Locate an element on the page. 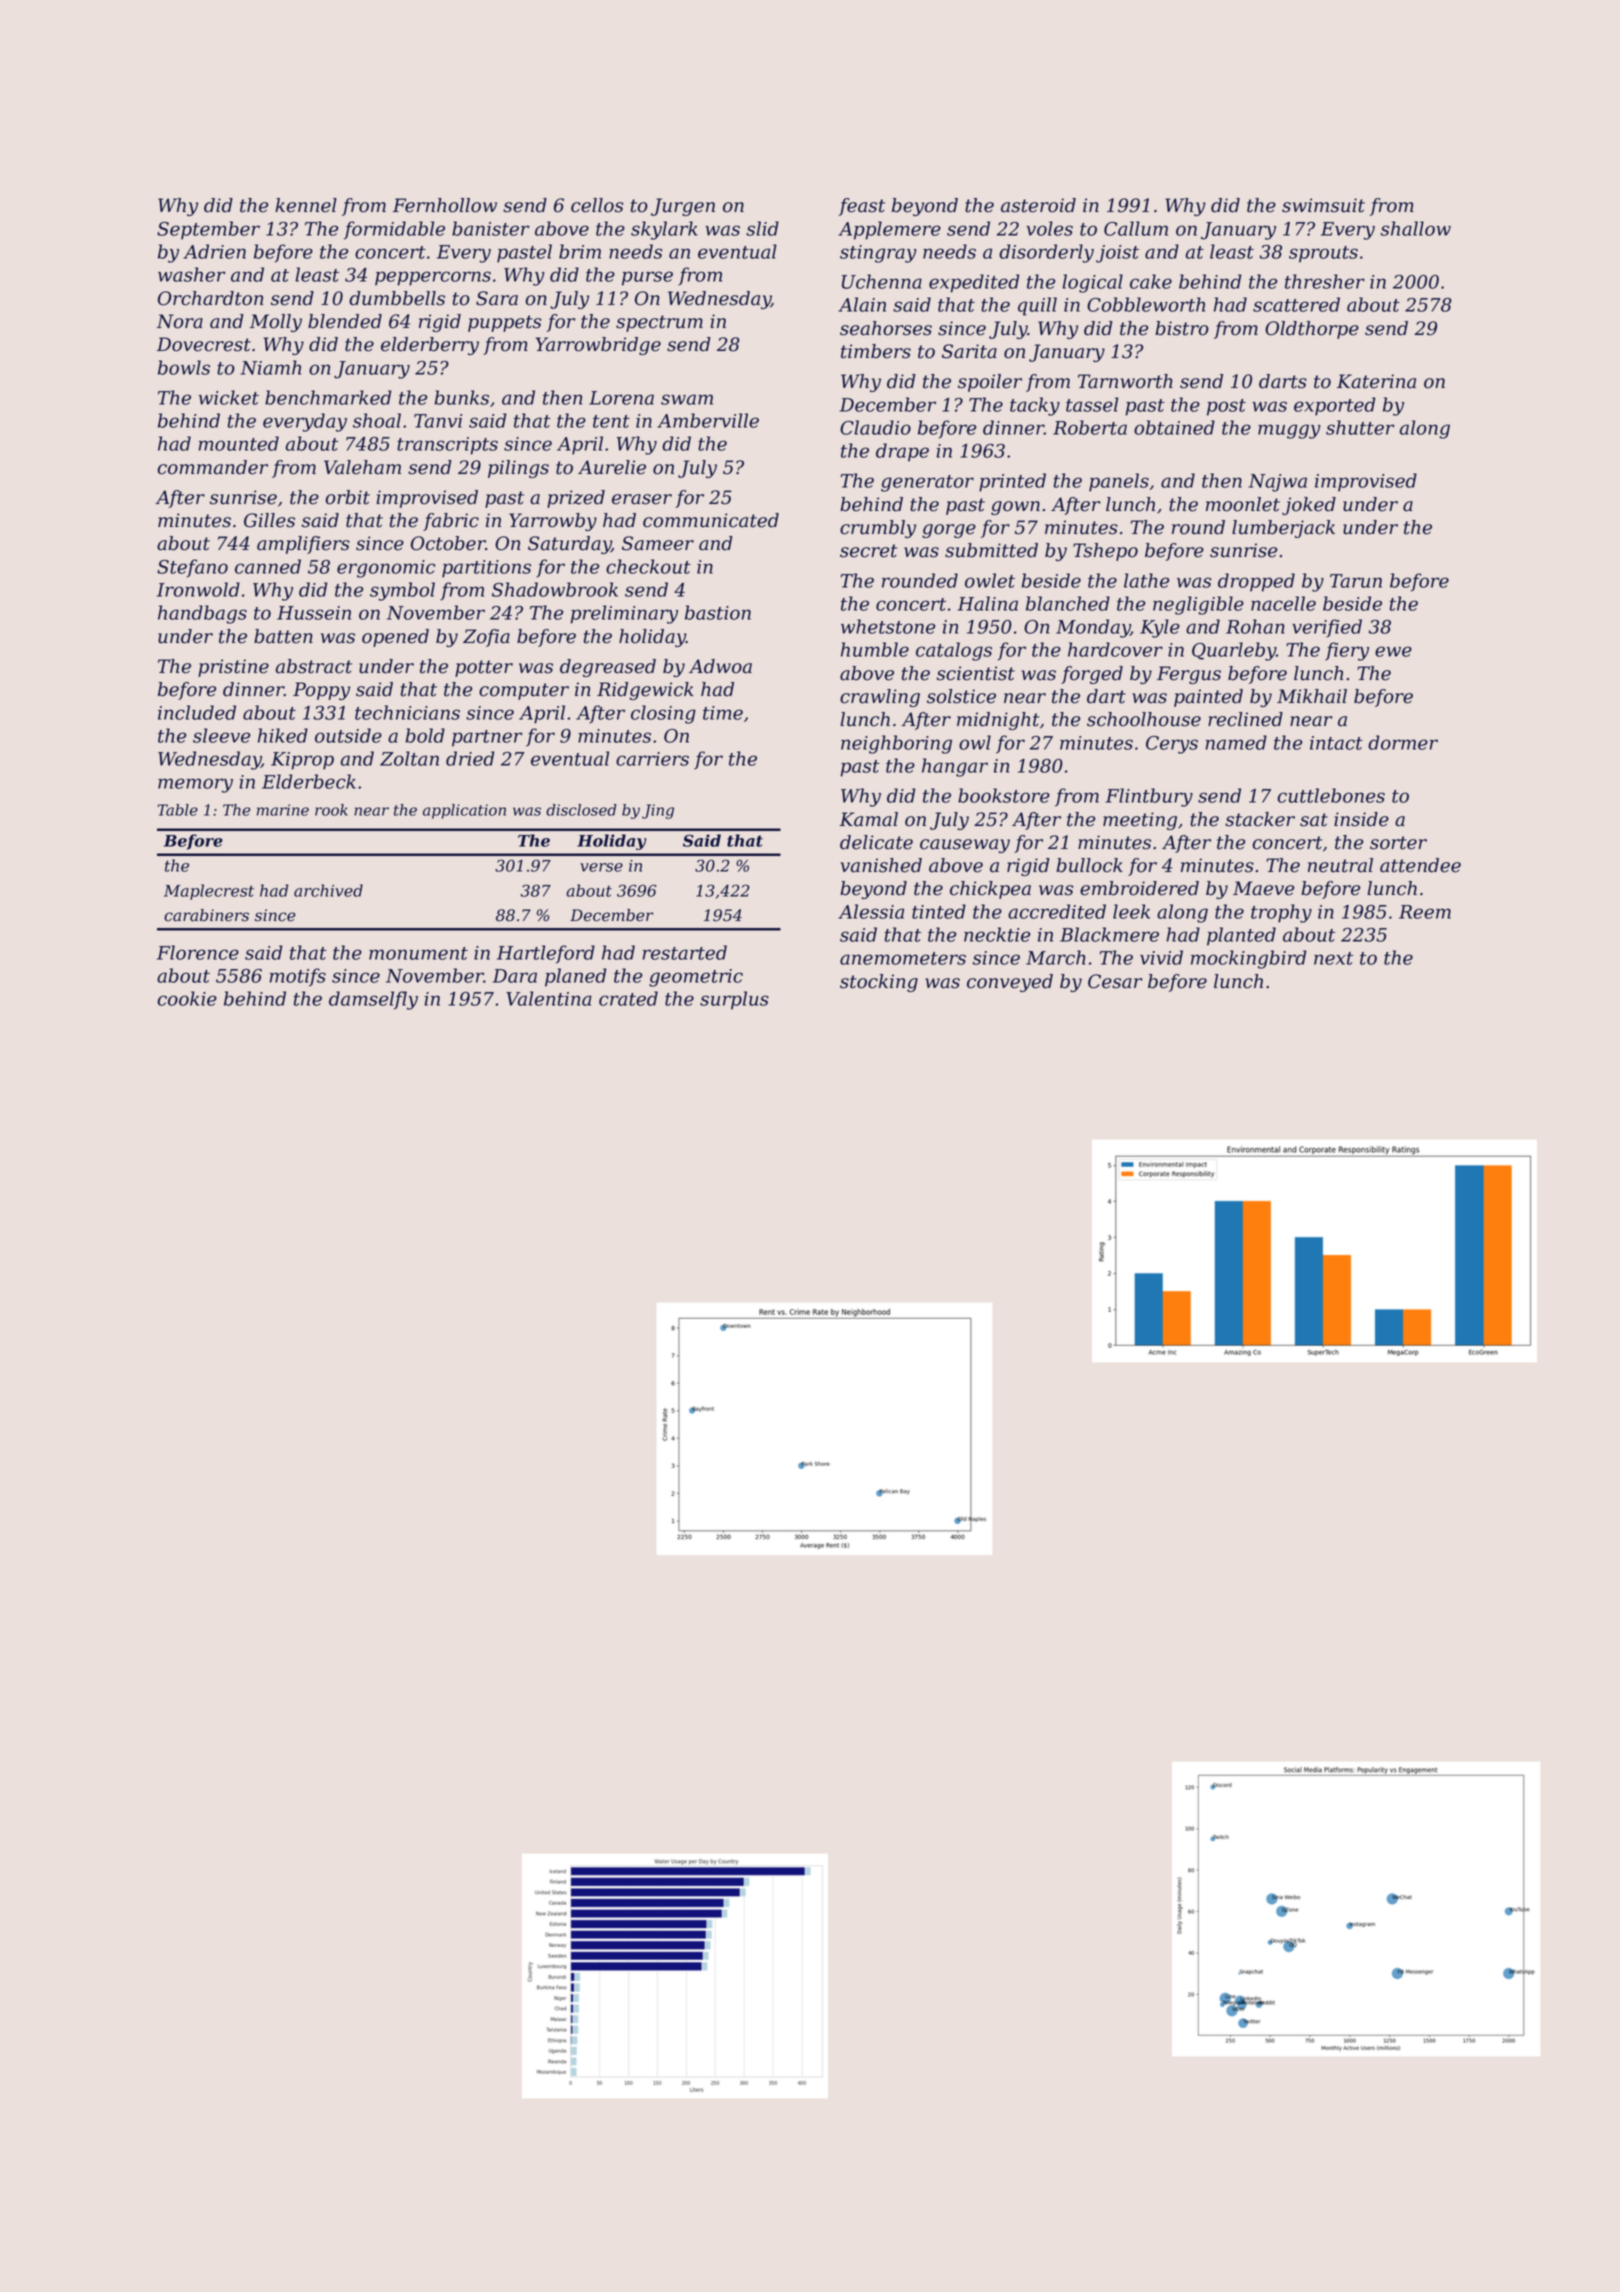 This image has height=2292, width=1620. Zofia is located at coordinates (486, 638).
